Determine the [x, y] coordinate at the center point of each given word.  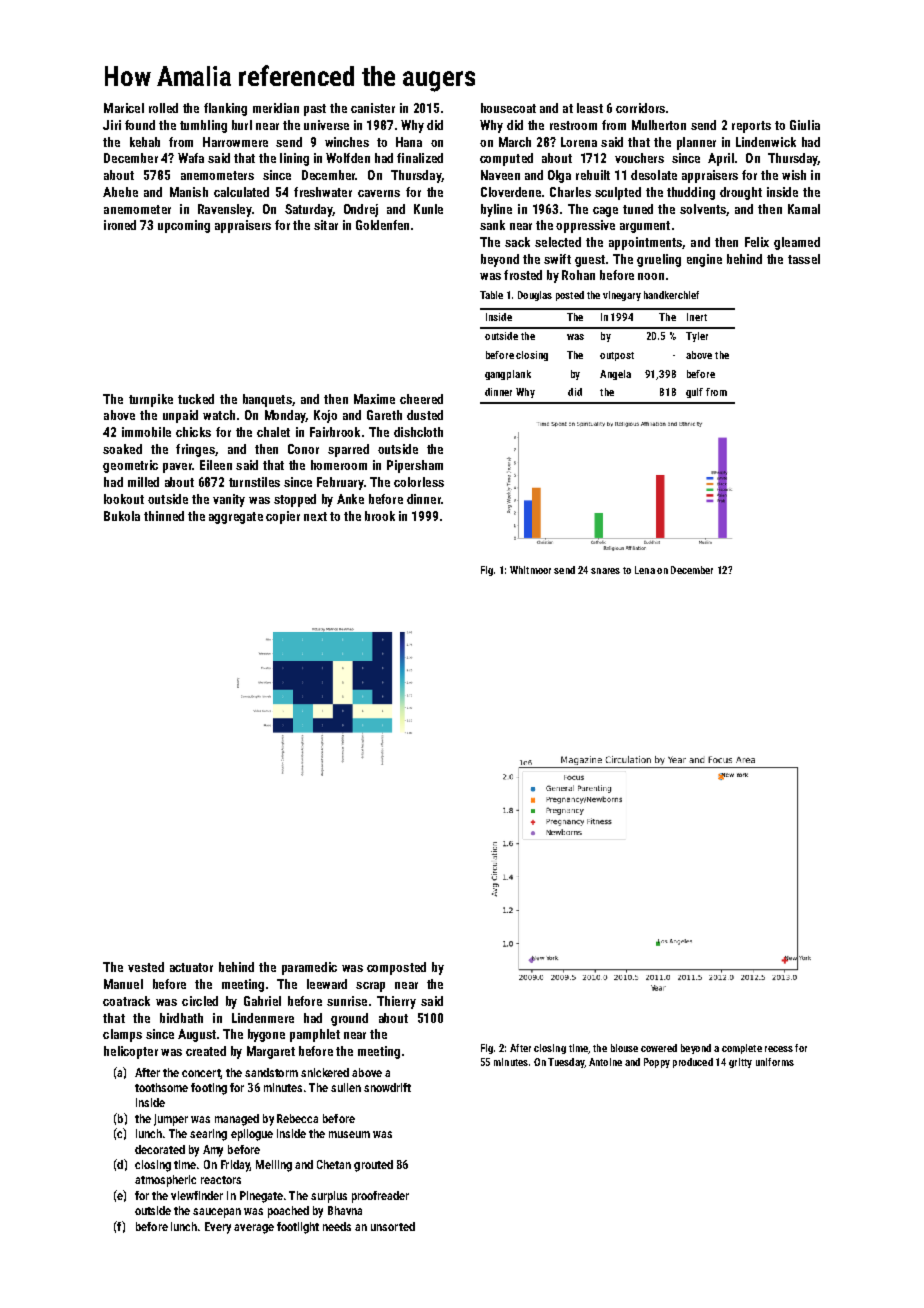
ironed [120, 225]
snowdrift [387, 1087]
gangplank [508, 375]
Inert [697, 317]
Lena [645, 570]
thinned [164, 516]
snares [605, 571]
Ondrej [361, 210]
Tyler [697, 337]
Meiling [274, 1166]
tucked [196, 399]
